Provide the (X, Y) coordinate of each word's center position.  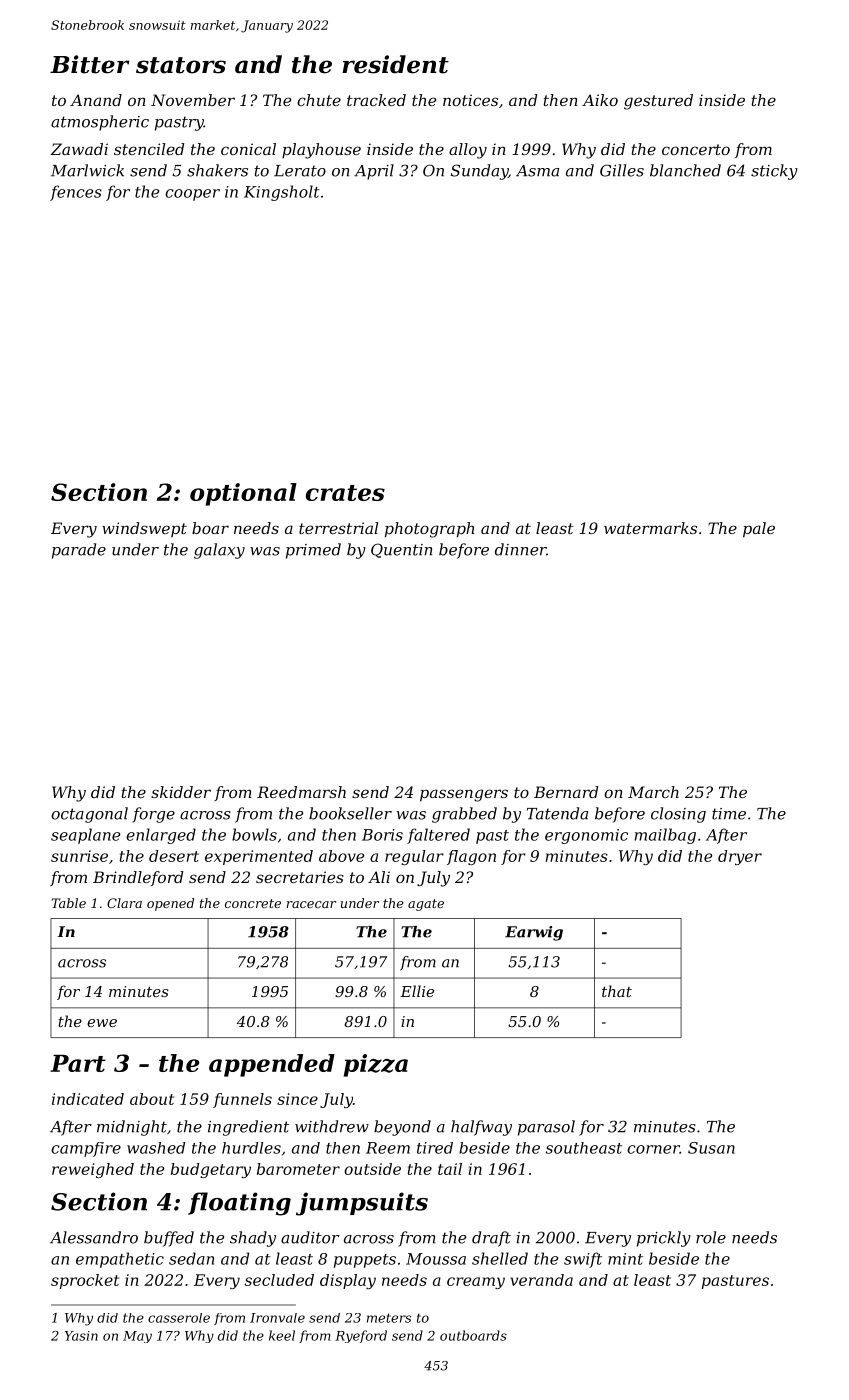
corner (653, 1149)
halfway (481, 1128)
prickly (664, 1239)
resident (395, 64)
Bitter (90, 64)
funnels (242, 1100)
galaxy (219, 551)
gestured (658, 102)
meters (389, 1318)
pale (759, 530)
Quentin (401, 550)
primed (313, 551)
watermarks (650, 528)
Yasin (81, 1336)
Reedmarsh (301, 792)
